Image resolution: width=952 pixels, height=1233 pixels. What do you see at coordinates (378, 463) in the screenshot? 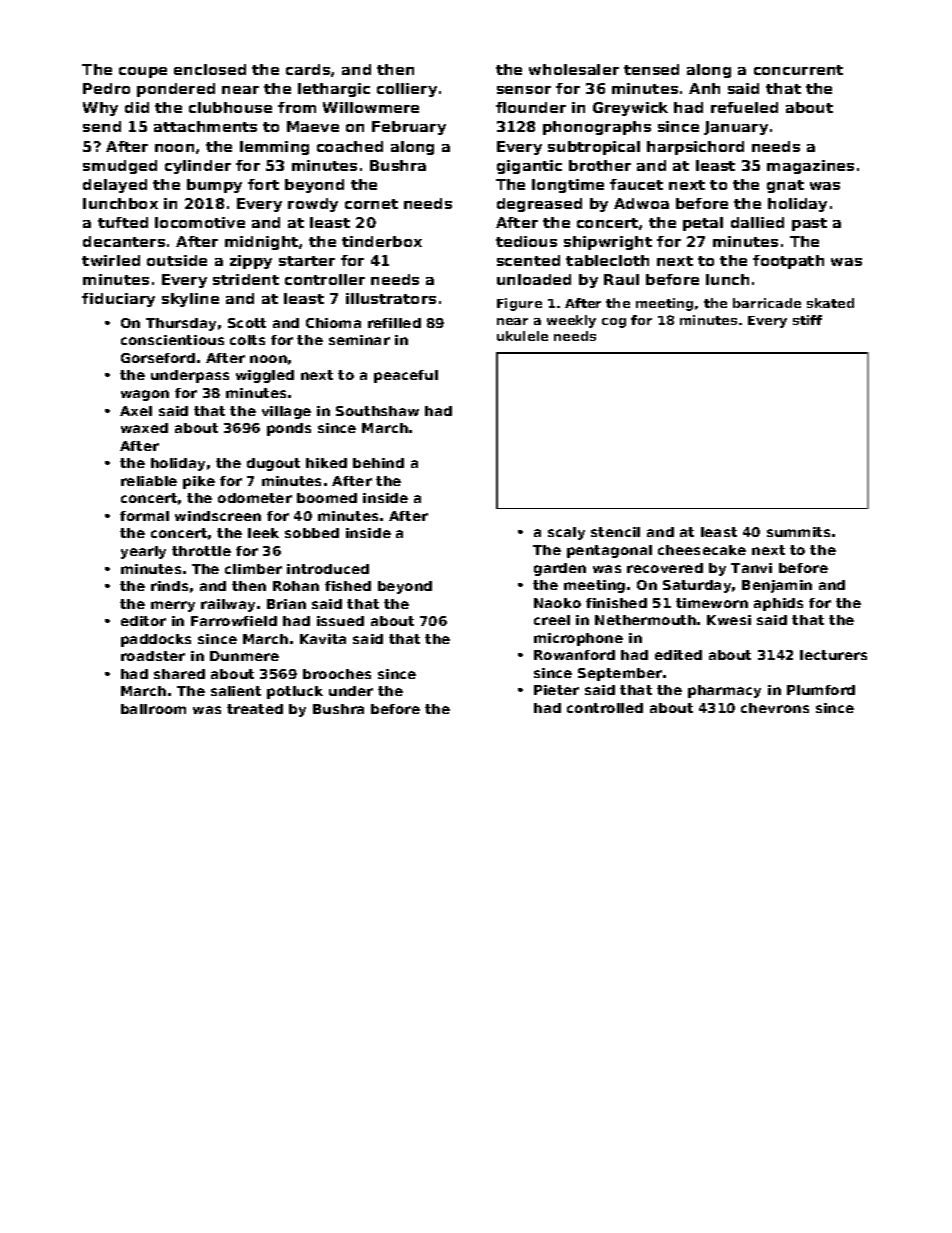
I see `behind` at bounding box center [378, 463].
